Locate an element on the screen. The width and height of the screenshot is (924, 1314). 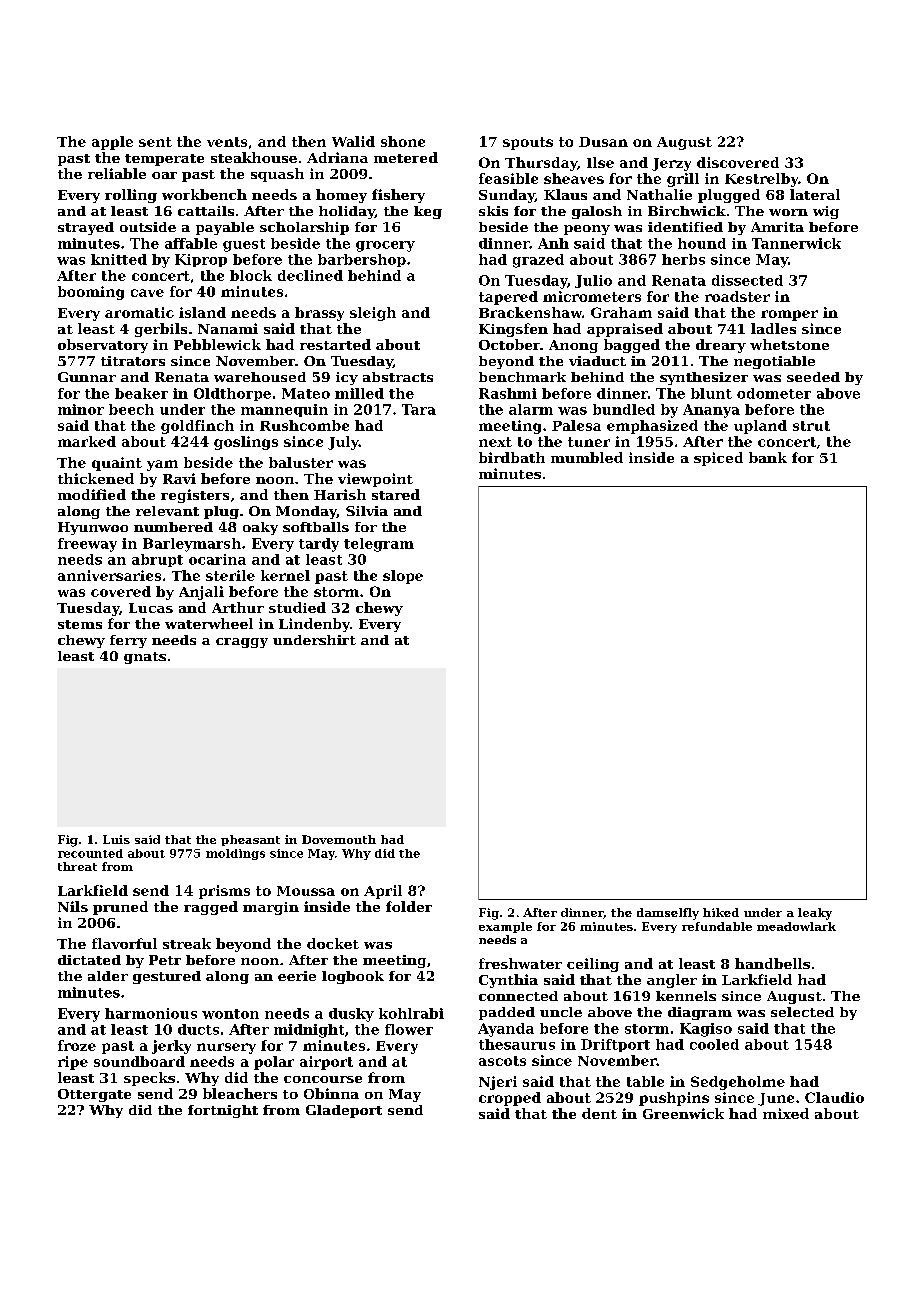
Ottergate is located at coordinates (94, 1095).
